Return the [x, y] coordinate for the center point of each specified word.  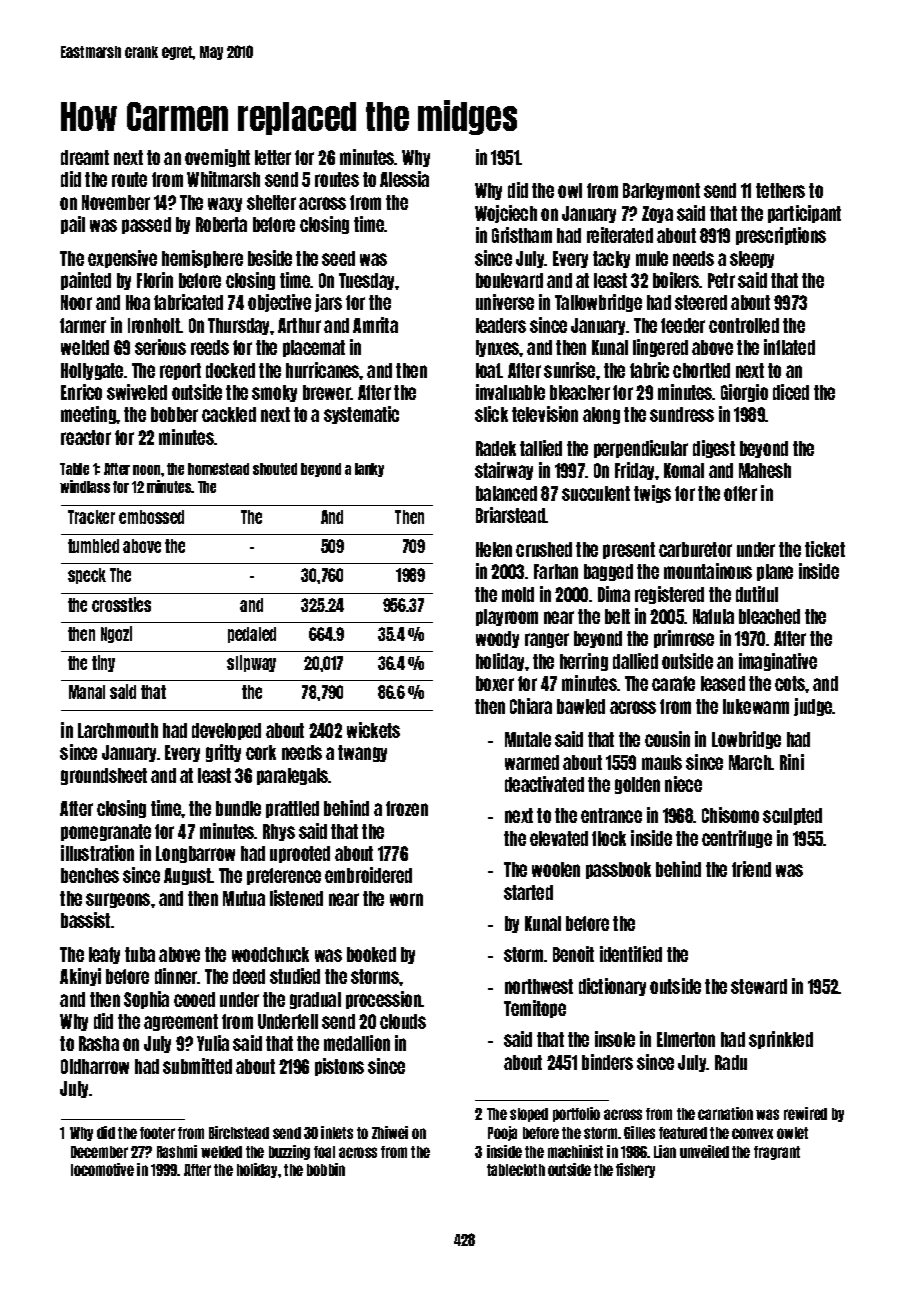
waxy [225, 204]
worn [406, 899]
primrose [684, 639]
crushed [544, 549]
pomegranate [106, 832]
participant [804, 214]
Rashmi [177, 1151]
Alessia [404, 179]
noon [146, 470]
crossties [121, 604]
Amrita [375, 325]
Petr [721, 280]
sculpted [792, 816]
